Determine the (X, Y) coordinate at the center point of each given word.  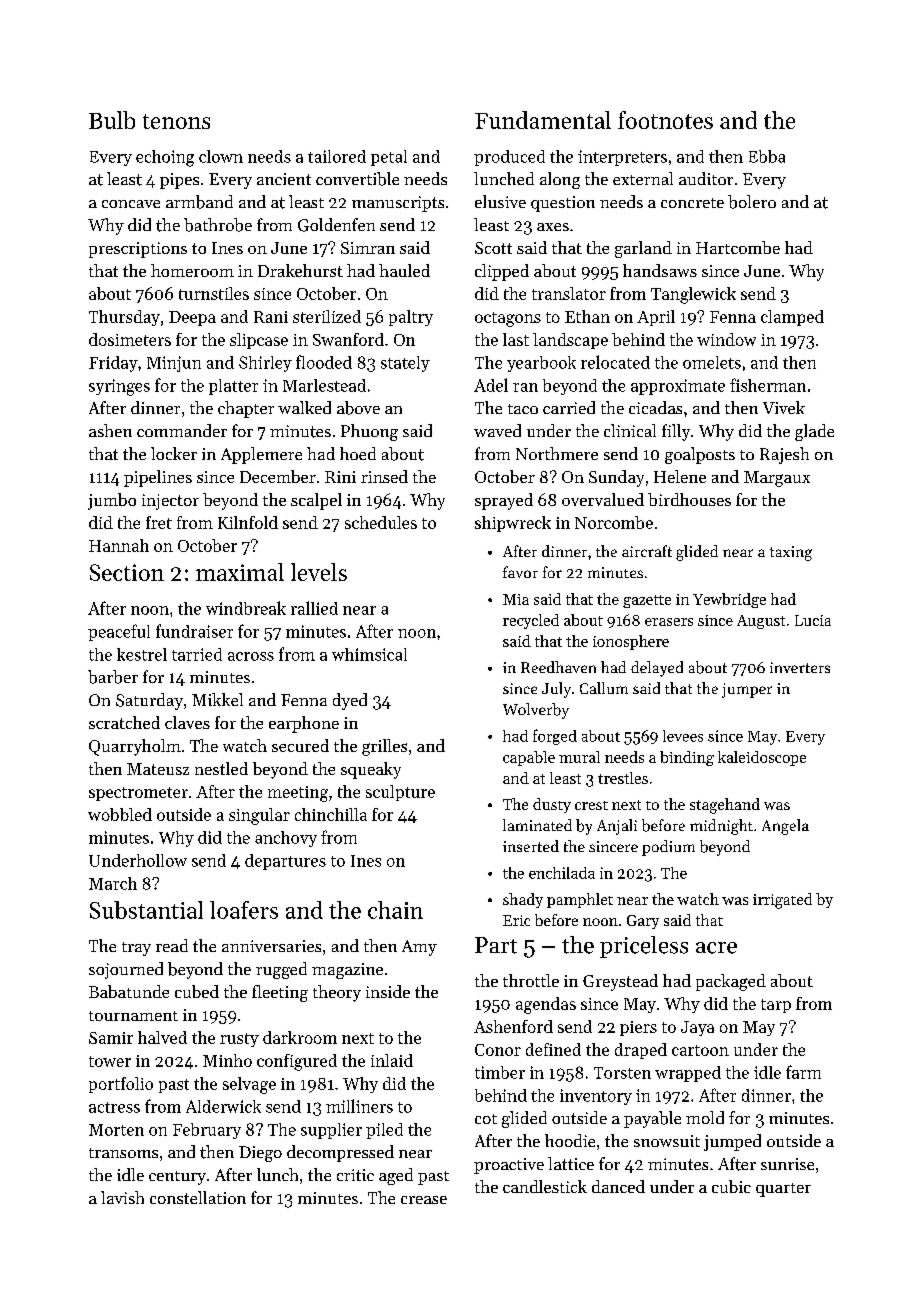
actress (114, 1107)
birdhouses (689, 499)
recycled (531, 621)
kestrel (142, 654)
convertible (357, 179)
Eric (516, 920)
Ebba (767, 156)
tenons (176, 121)
